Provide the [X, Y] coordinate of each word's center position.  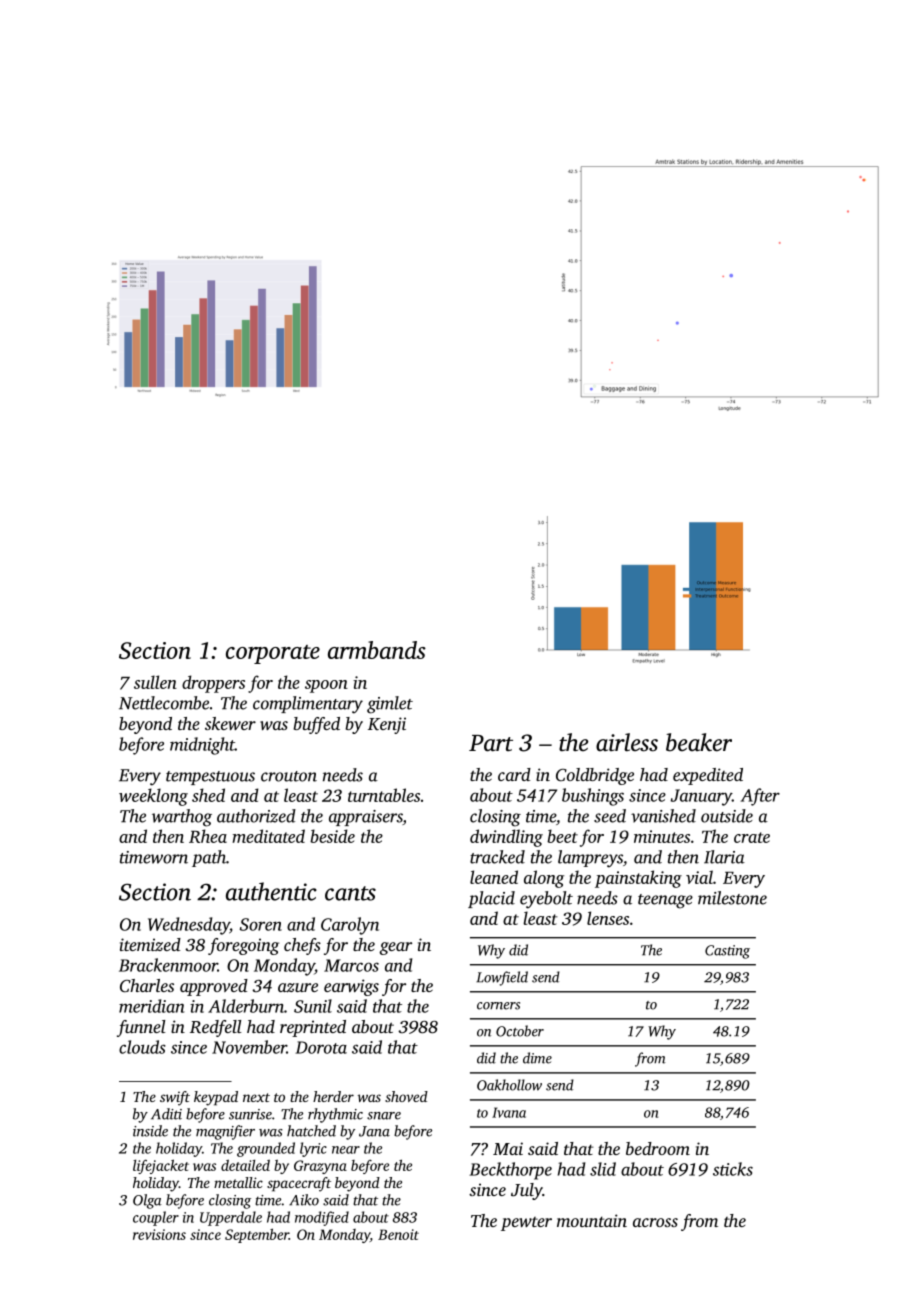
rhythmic [335, 1115]
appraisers [366, 818]
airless [627, 742]
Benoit [398, 1234]
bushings [593, 797]
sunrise [250, 1114]
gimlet [390, 705]
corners [498, 1006]
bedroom [658, 1148]
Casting [727, 952]
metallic [238, 1182]
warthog [182, 818]
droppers [213, 684]
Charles [147, 986]
